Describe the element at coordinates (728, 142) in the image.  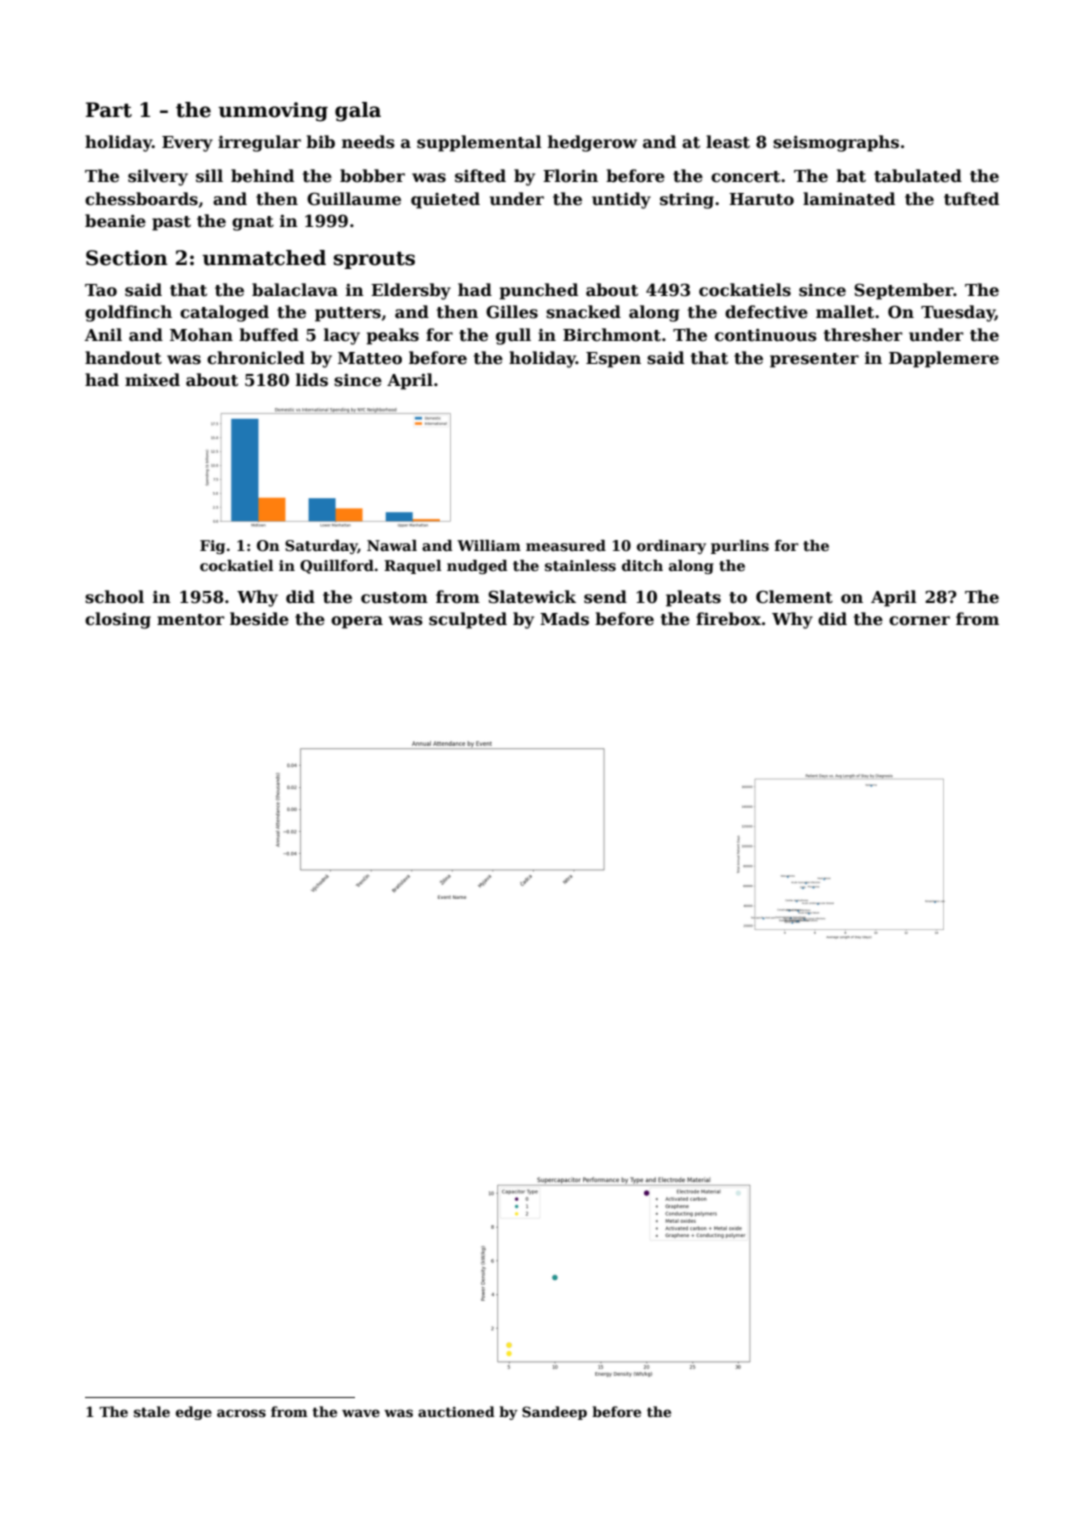
I see `least` at that location.
